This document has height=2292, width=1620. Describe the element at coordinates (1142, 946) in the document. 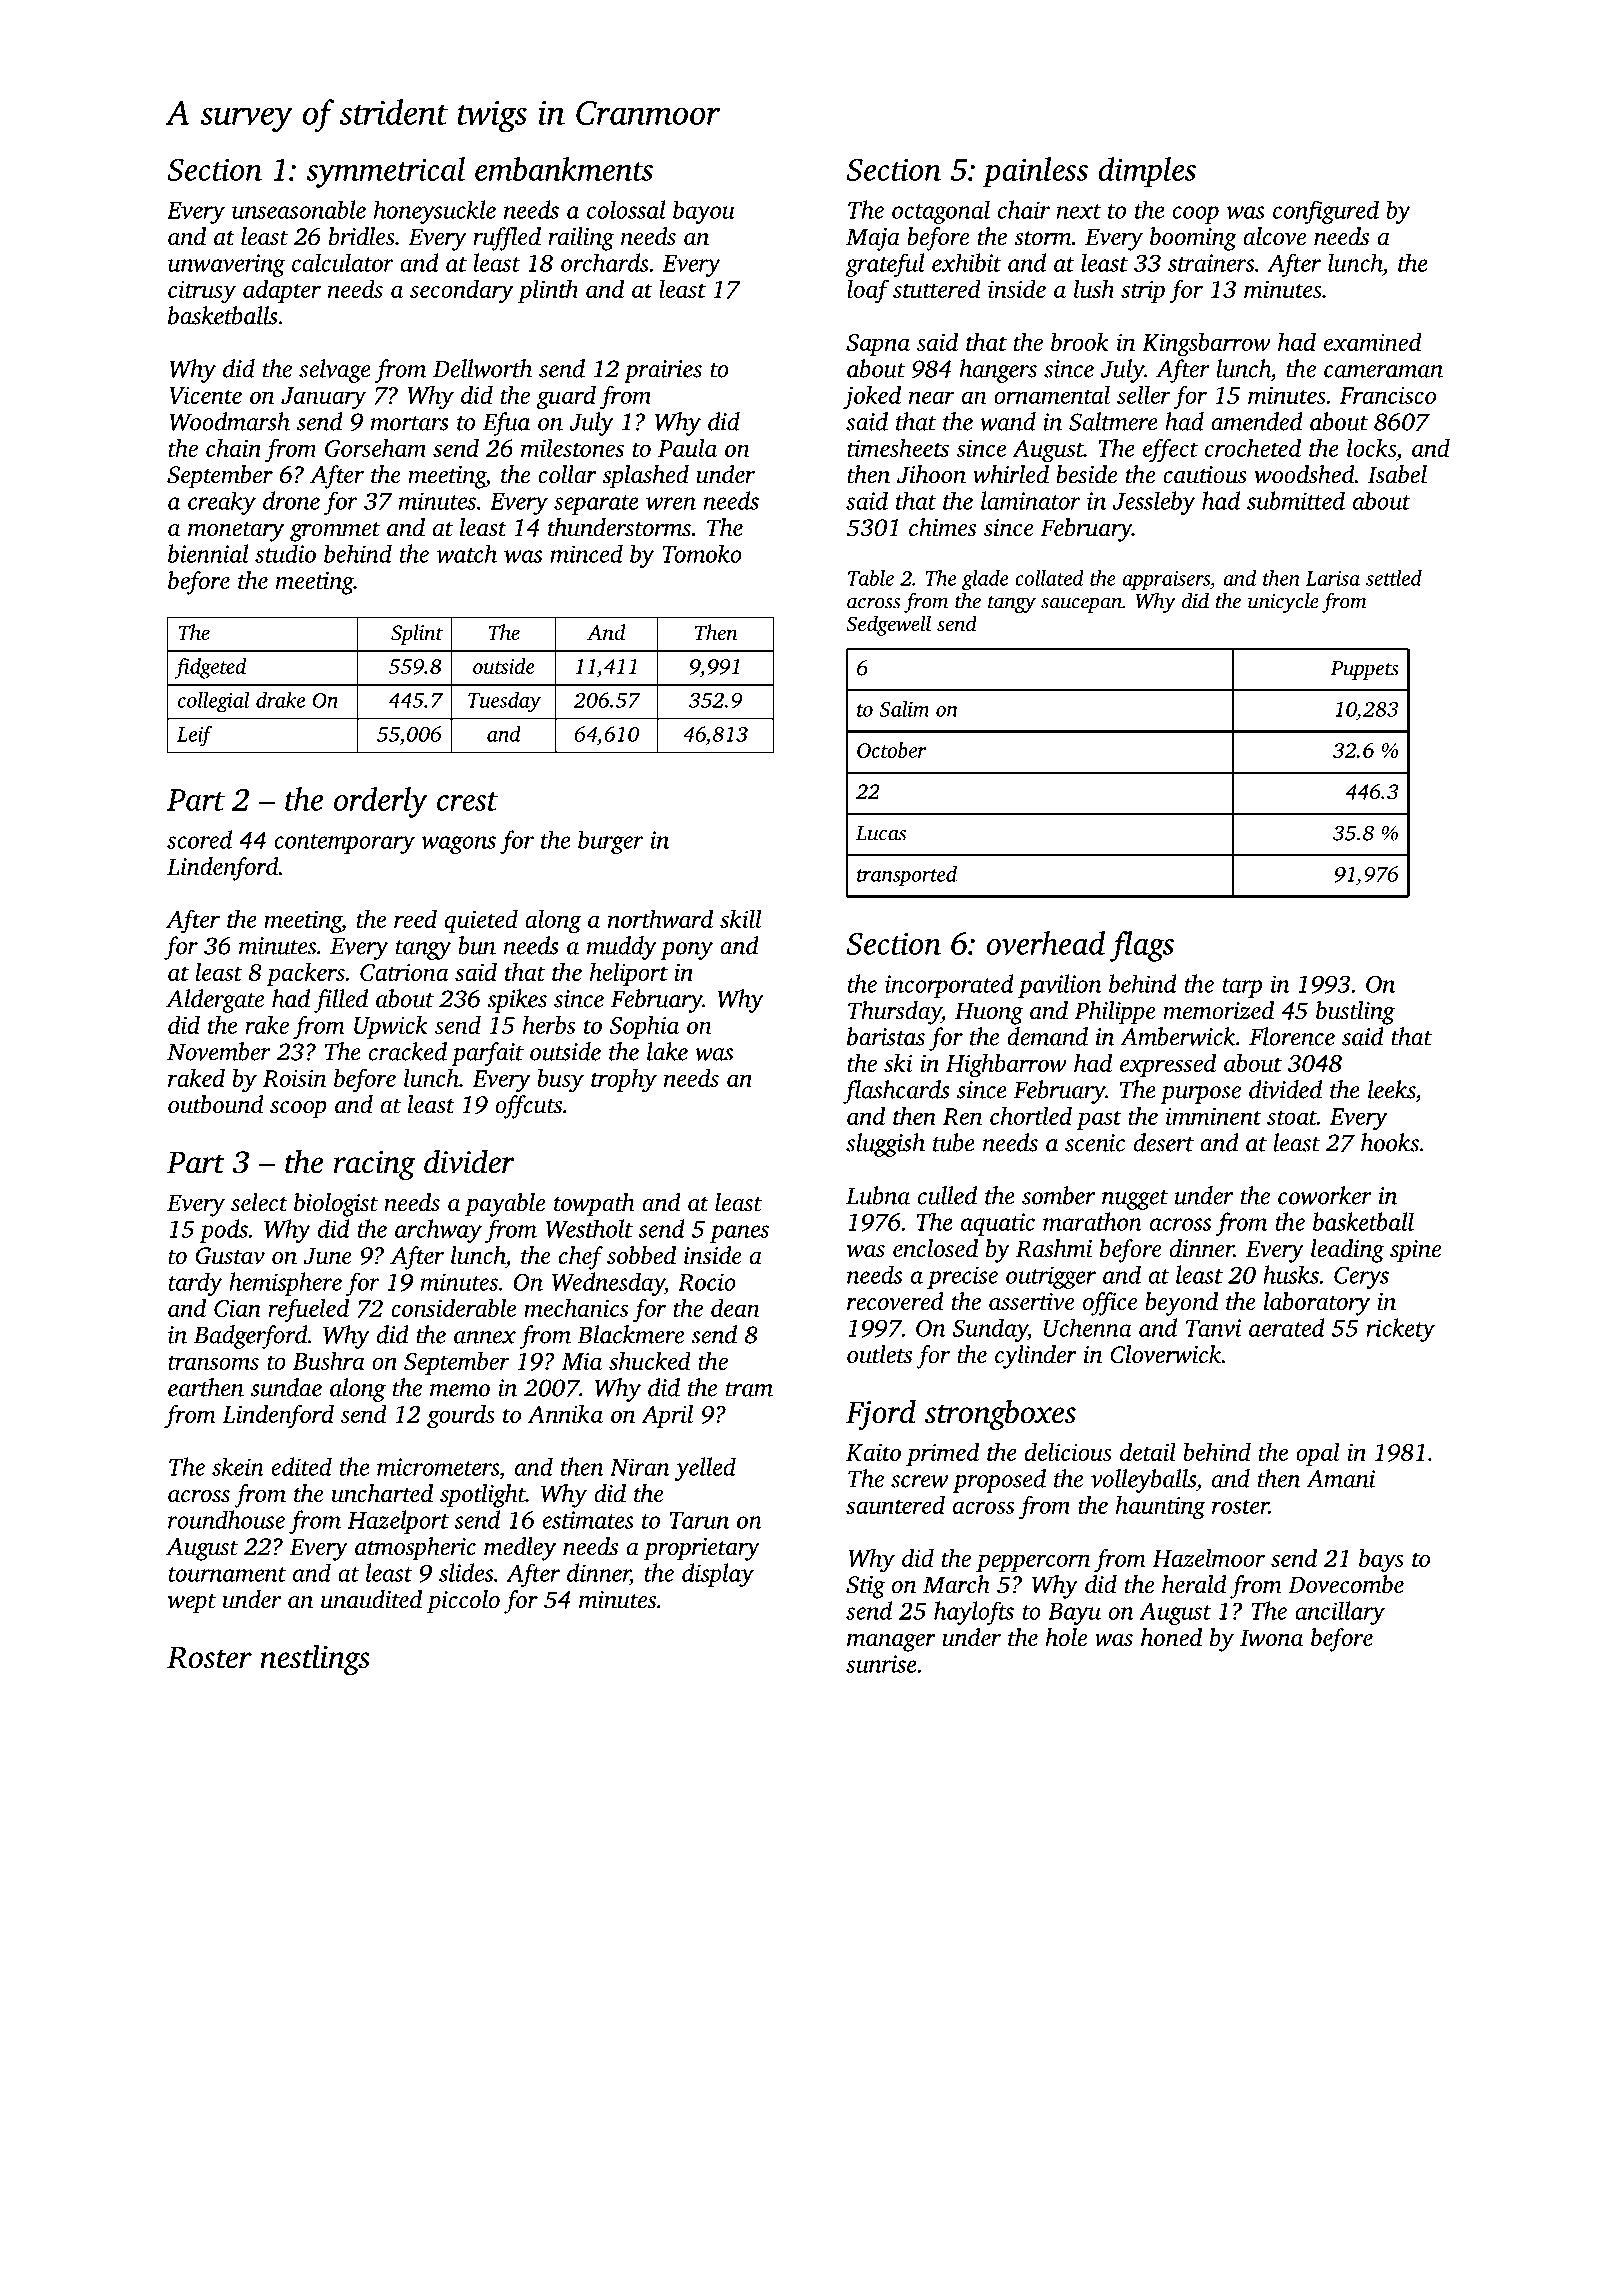

I see `flags` at that location.
